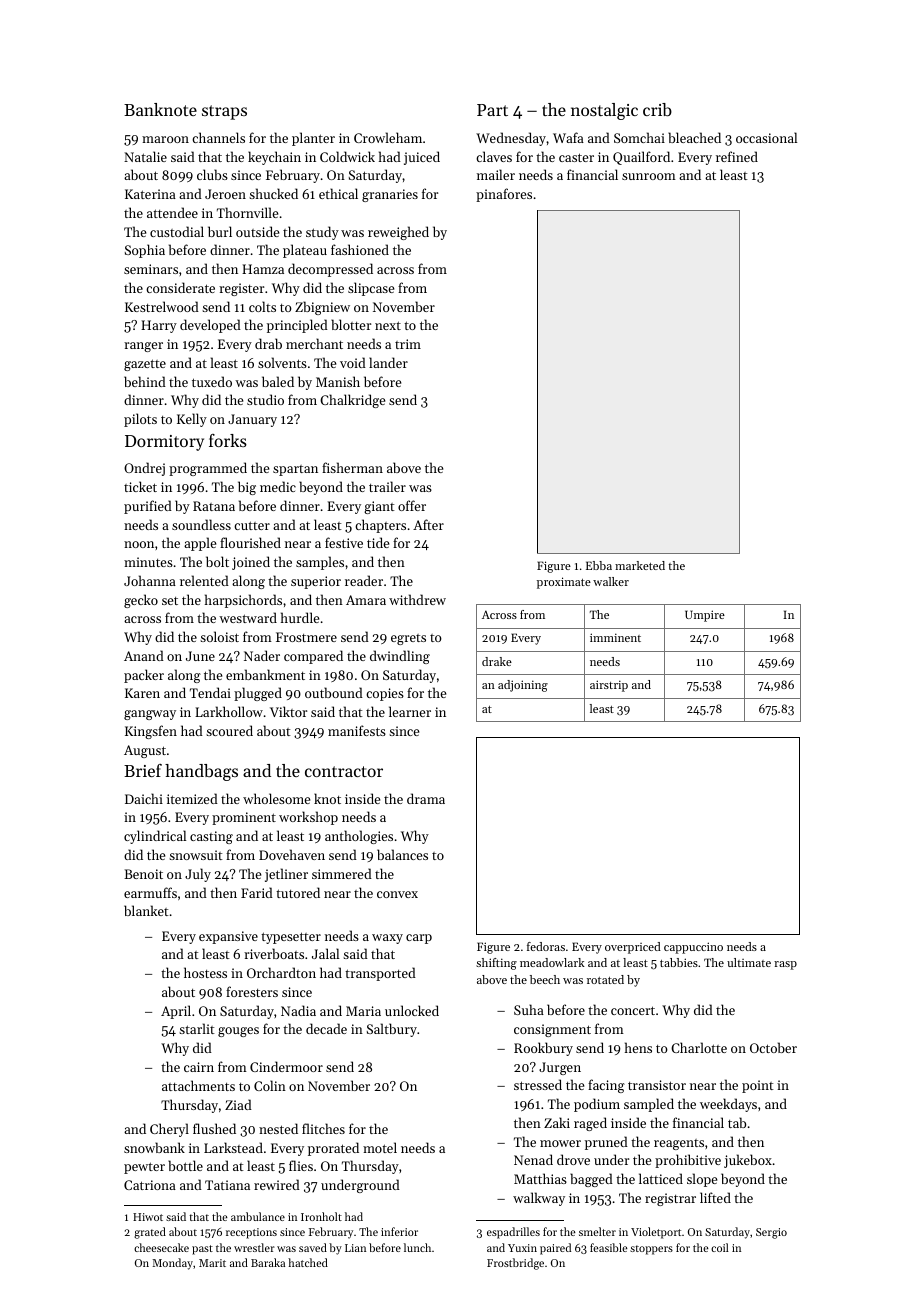 The image size is (924, 1308). What do you see at coordinates (224, 112) in the image?
I see `straps` at bounding box center [224, 112].
